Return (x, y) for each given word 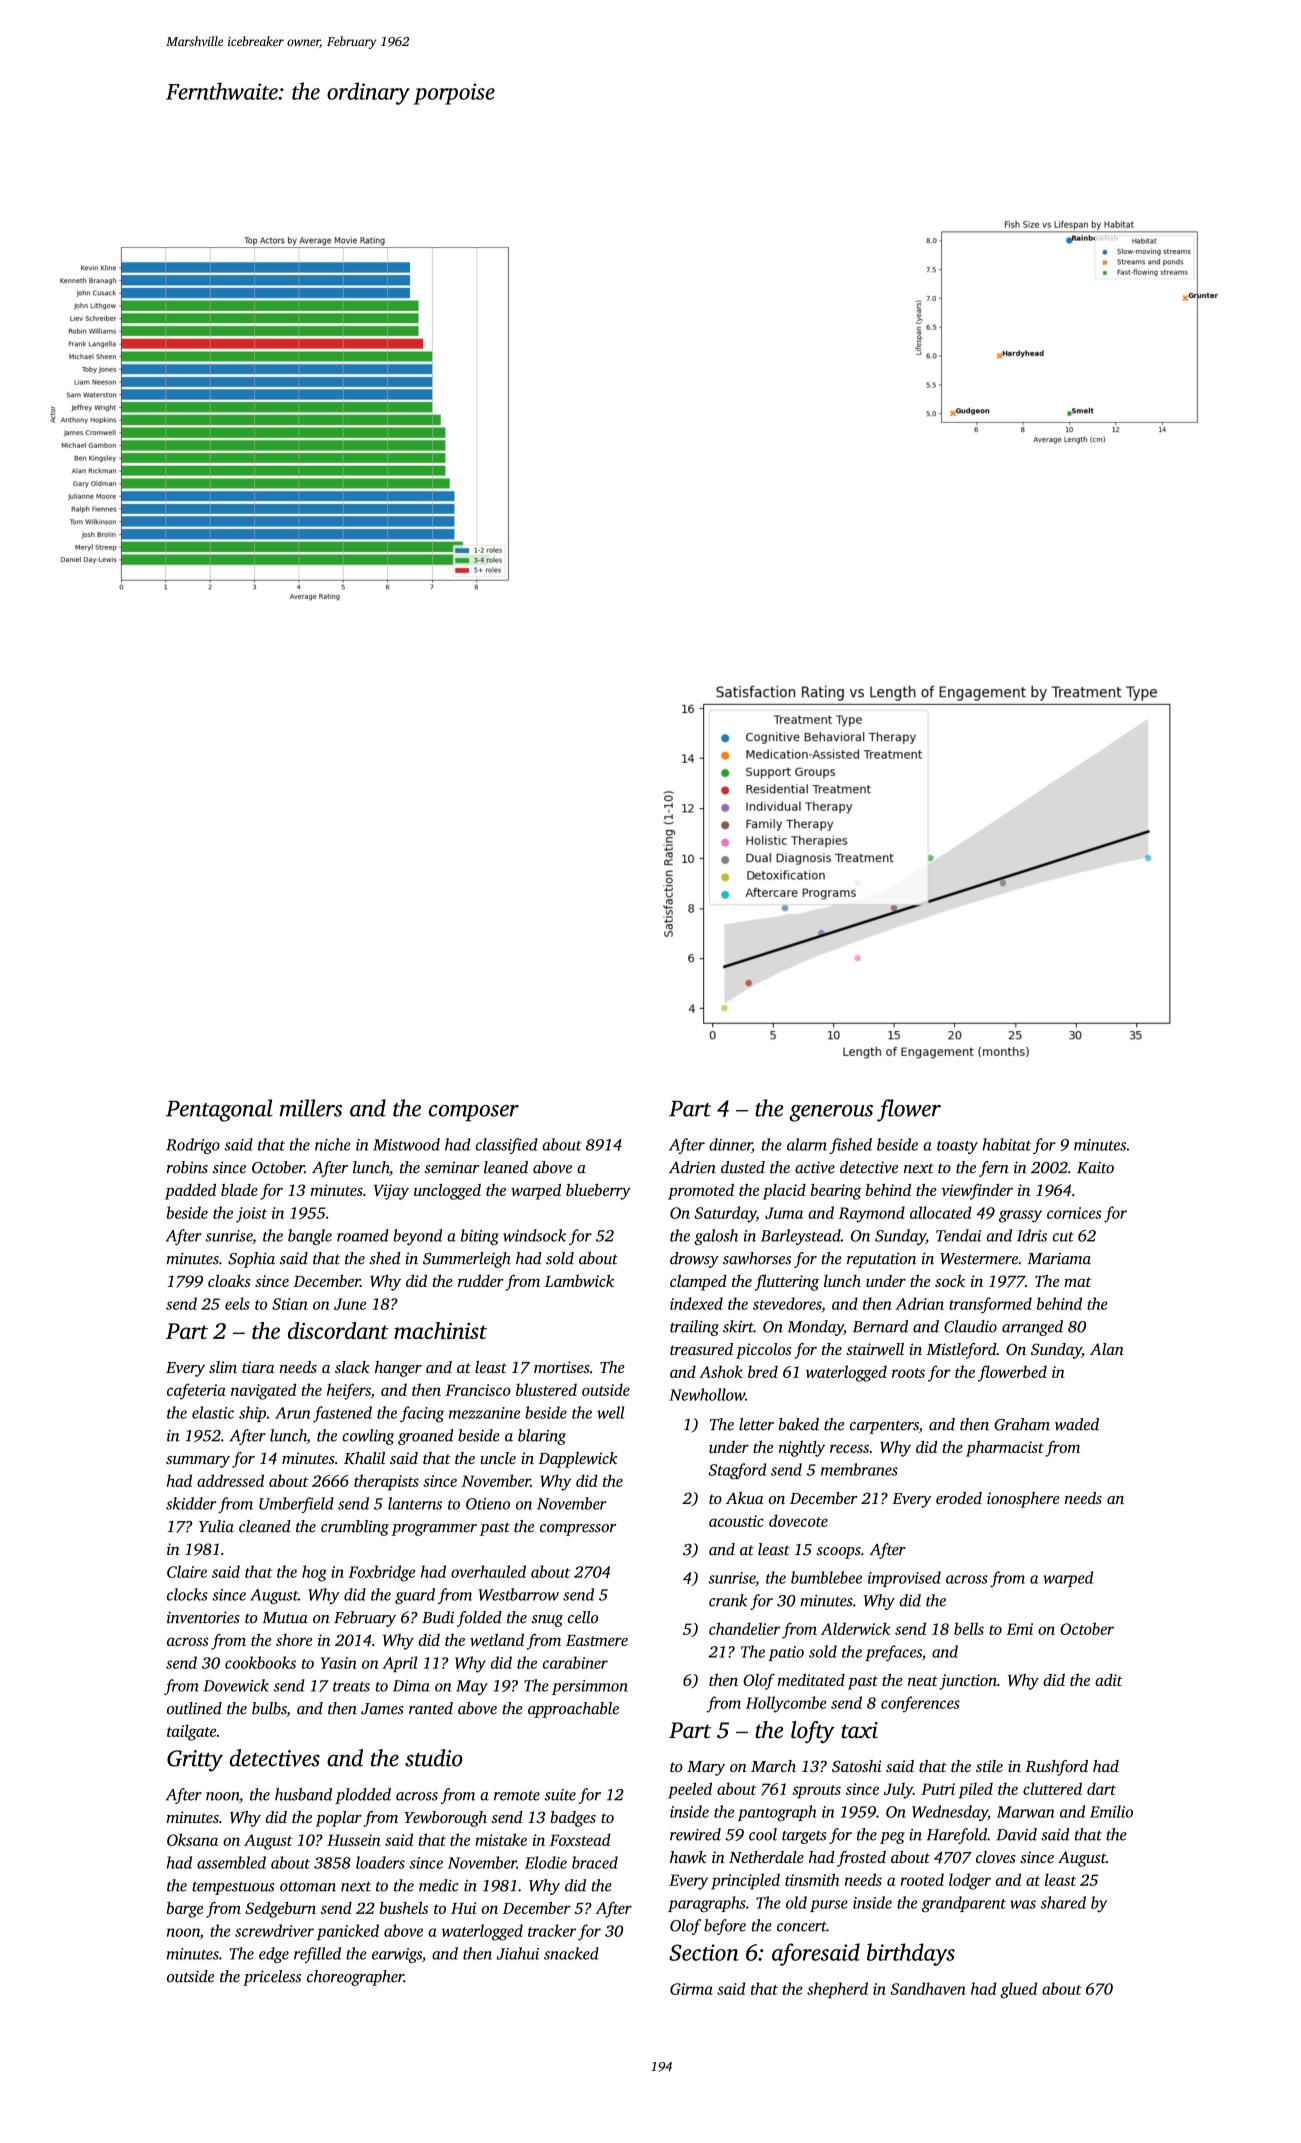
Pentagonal (219, 1110)
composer (474, 1113)
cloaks (229, 1281)
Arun (292, 1413)
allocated (941, 1212)
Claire (187, 1571)
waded (1077, 1424)
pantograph (777, 1813)
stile (989, 1766)
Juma (784, 1213)
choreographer (355, 1978)
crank (728, 1600)
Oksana (192, 1839)
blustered (546, 1389)
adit (1109, 1680)
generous (831, 1113)
